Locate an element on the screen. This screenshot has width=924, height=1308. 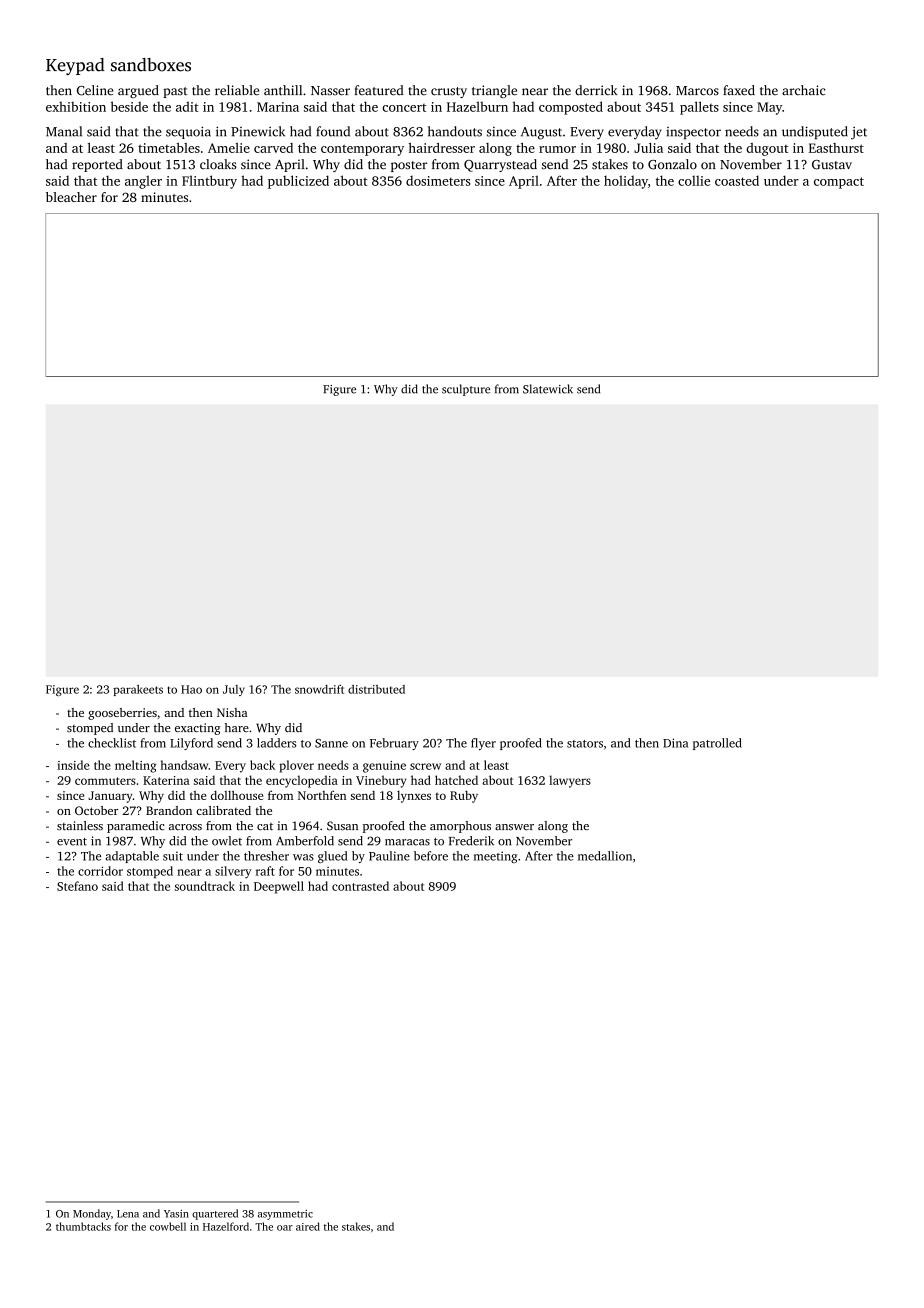
meeting is located at coordinates (495, 857).
